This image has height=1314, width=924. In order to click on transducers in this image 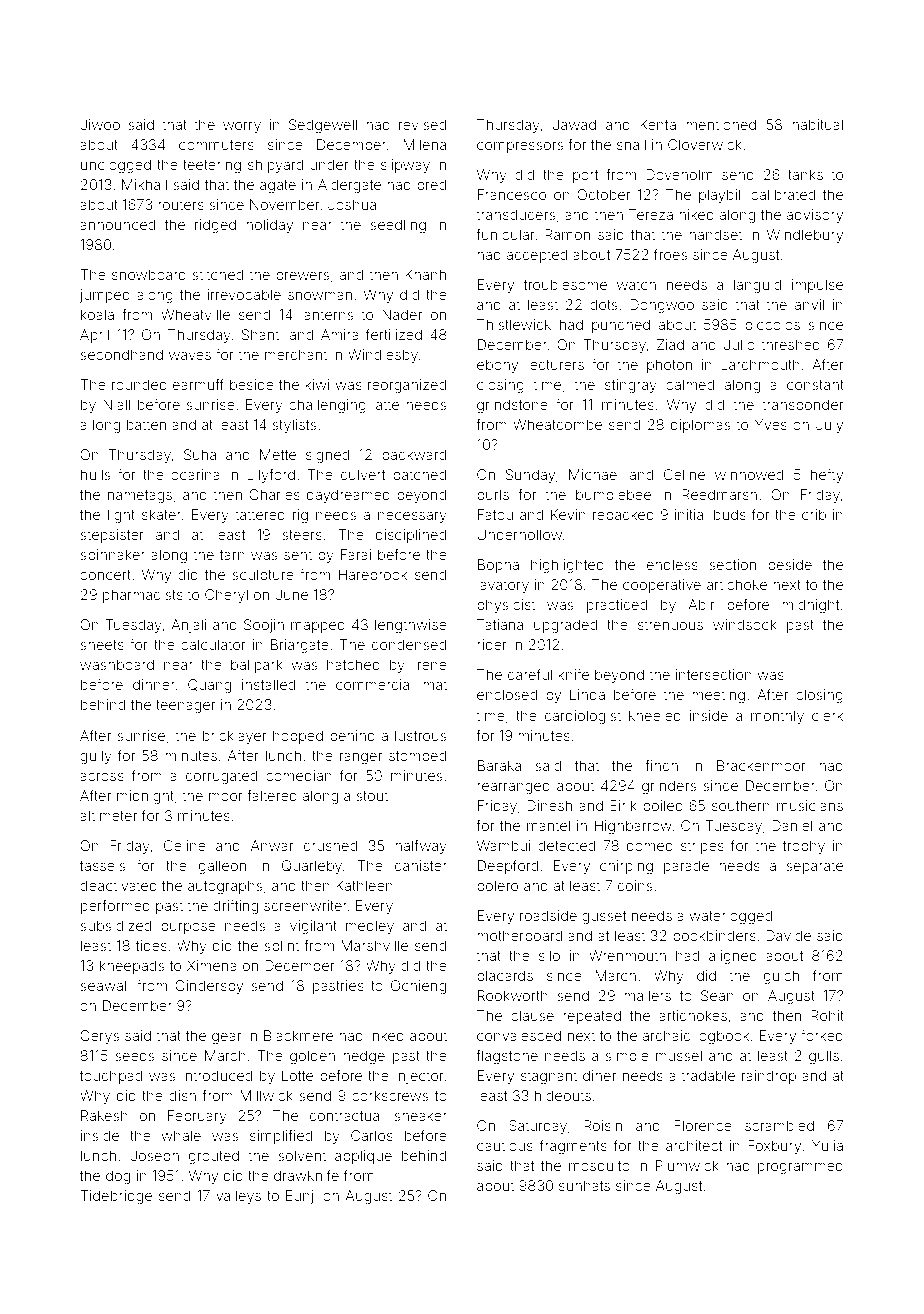, I will do `click(516, 214)`.
